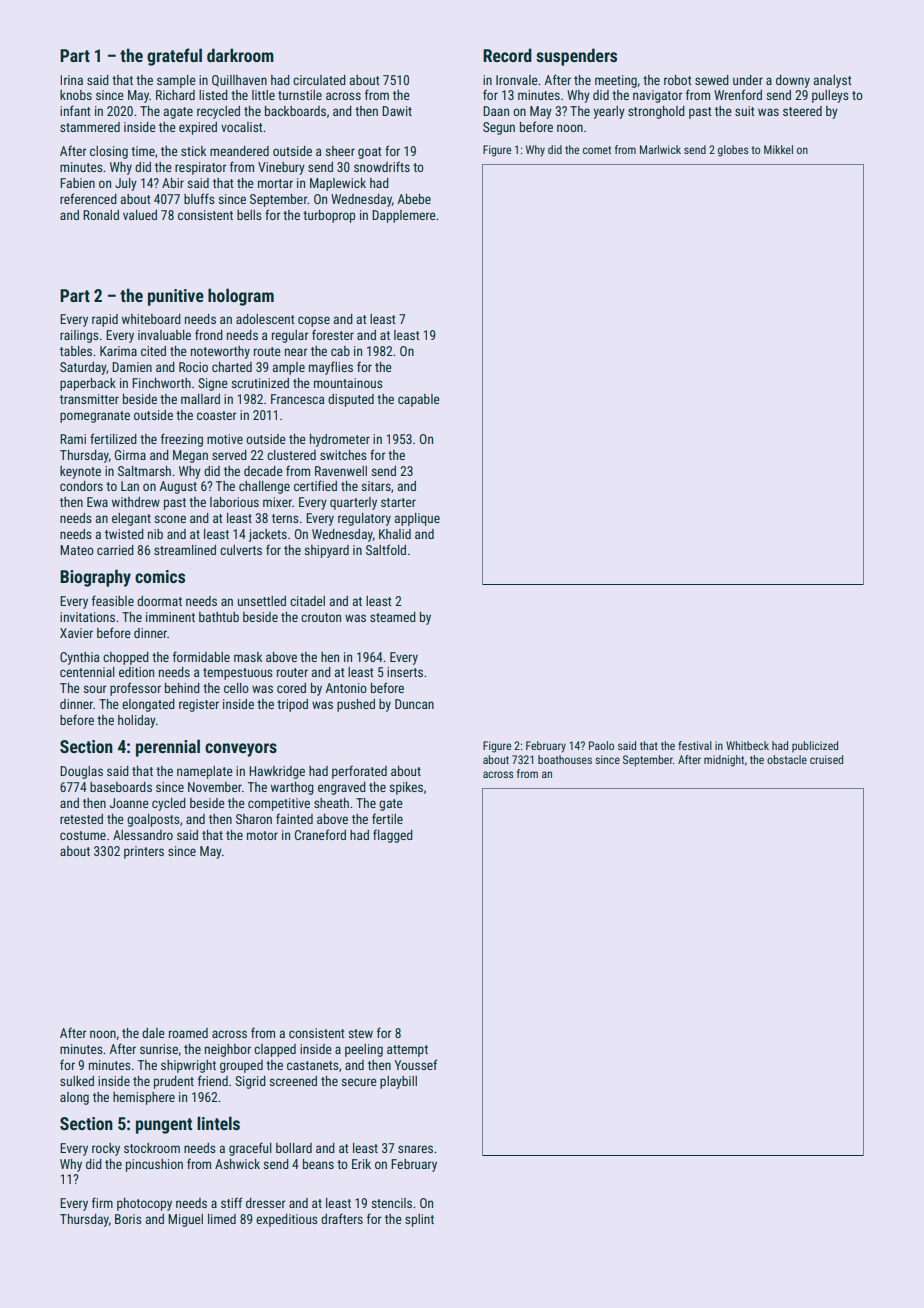  Describe the element at coordinates (260, 383) in the screenshot. I see `scrutinized` at that location.
